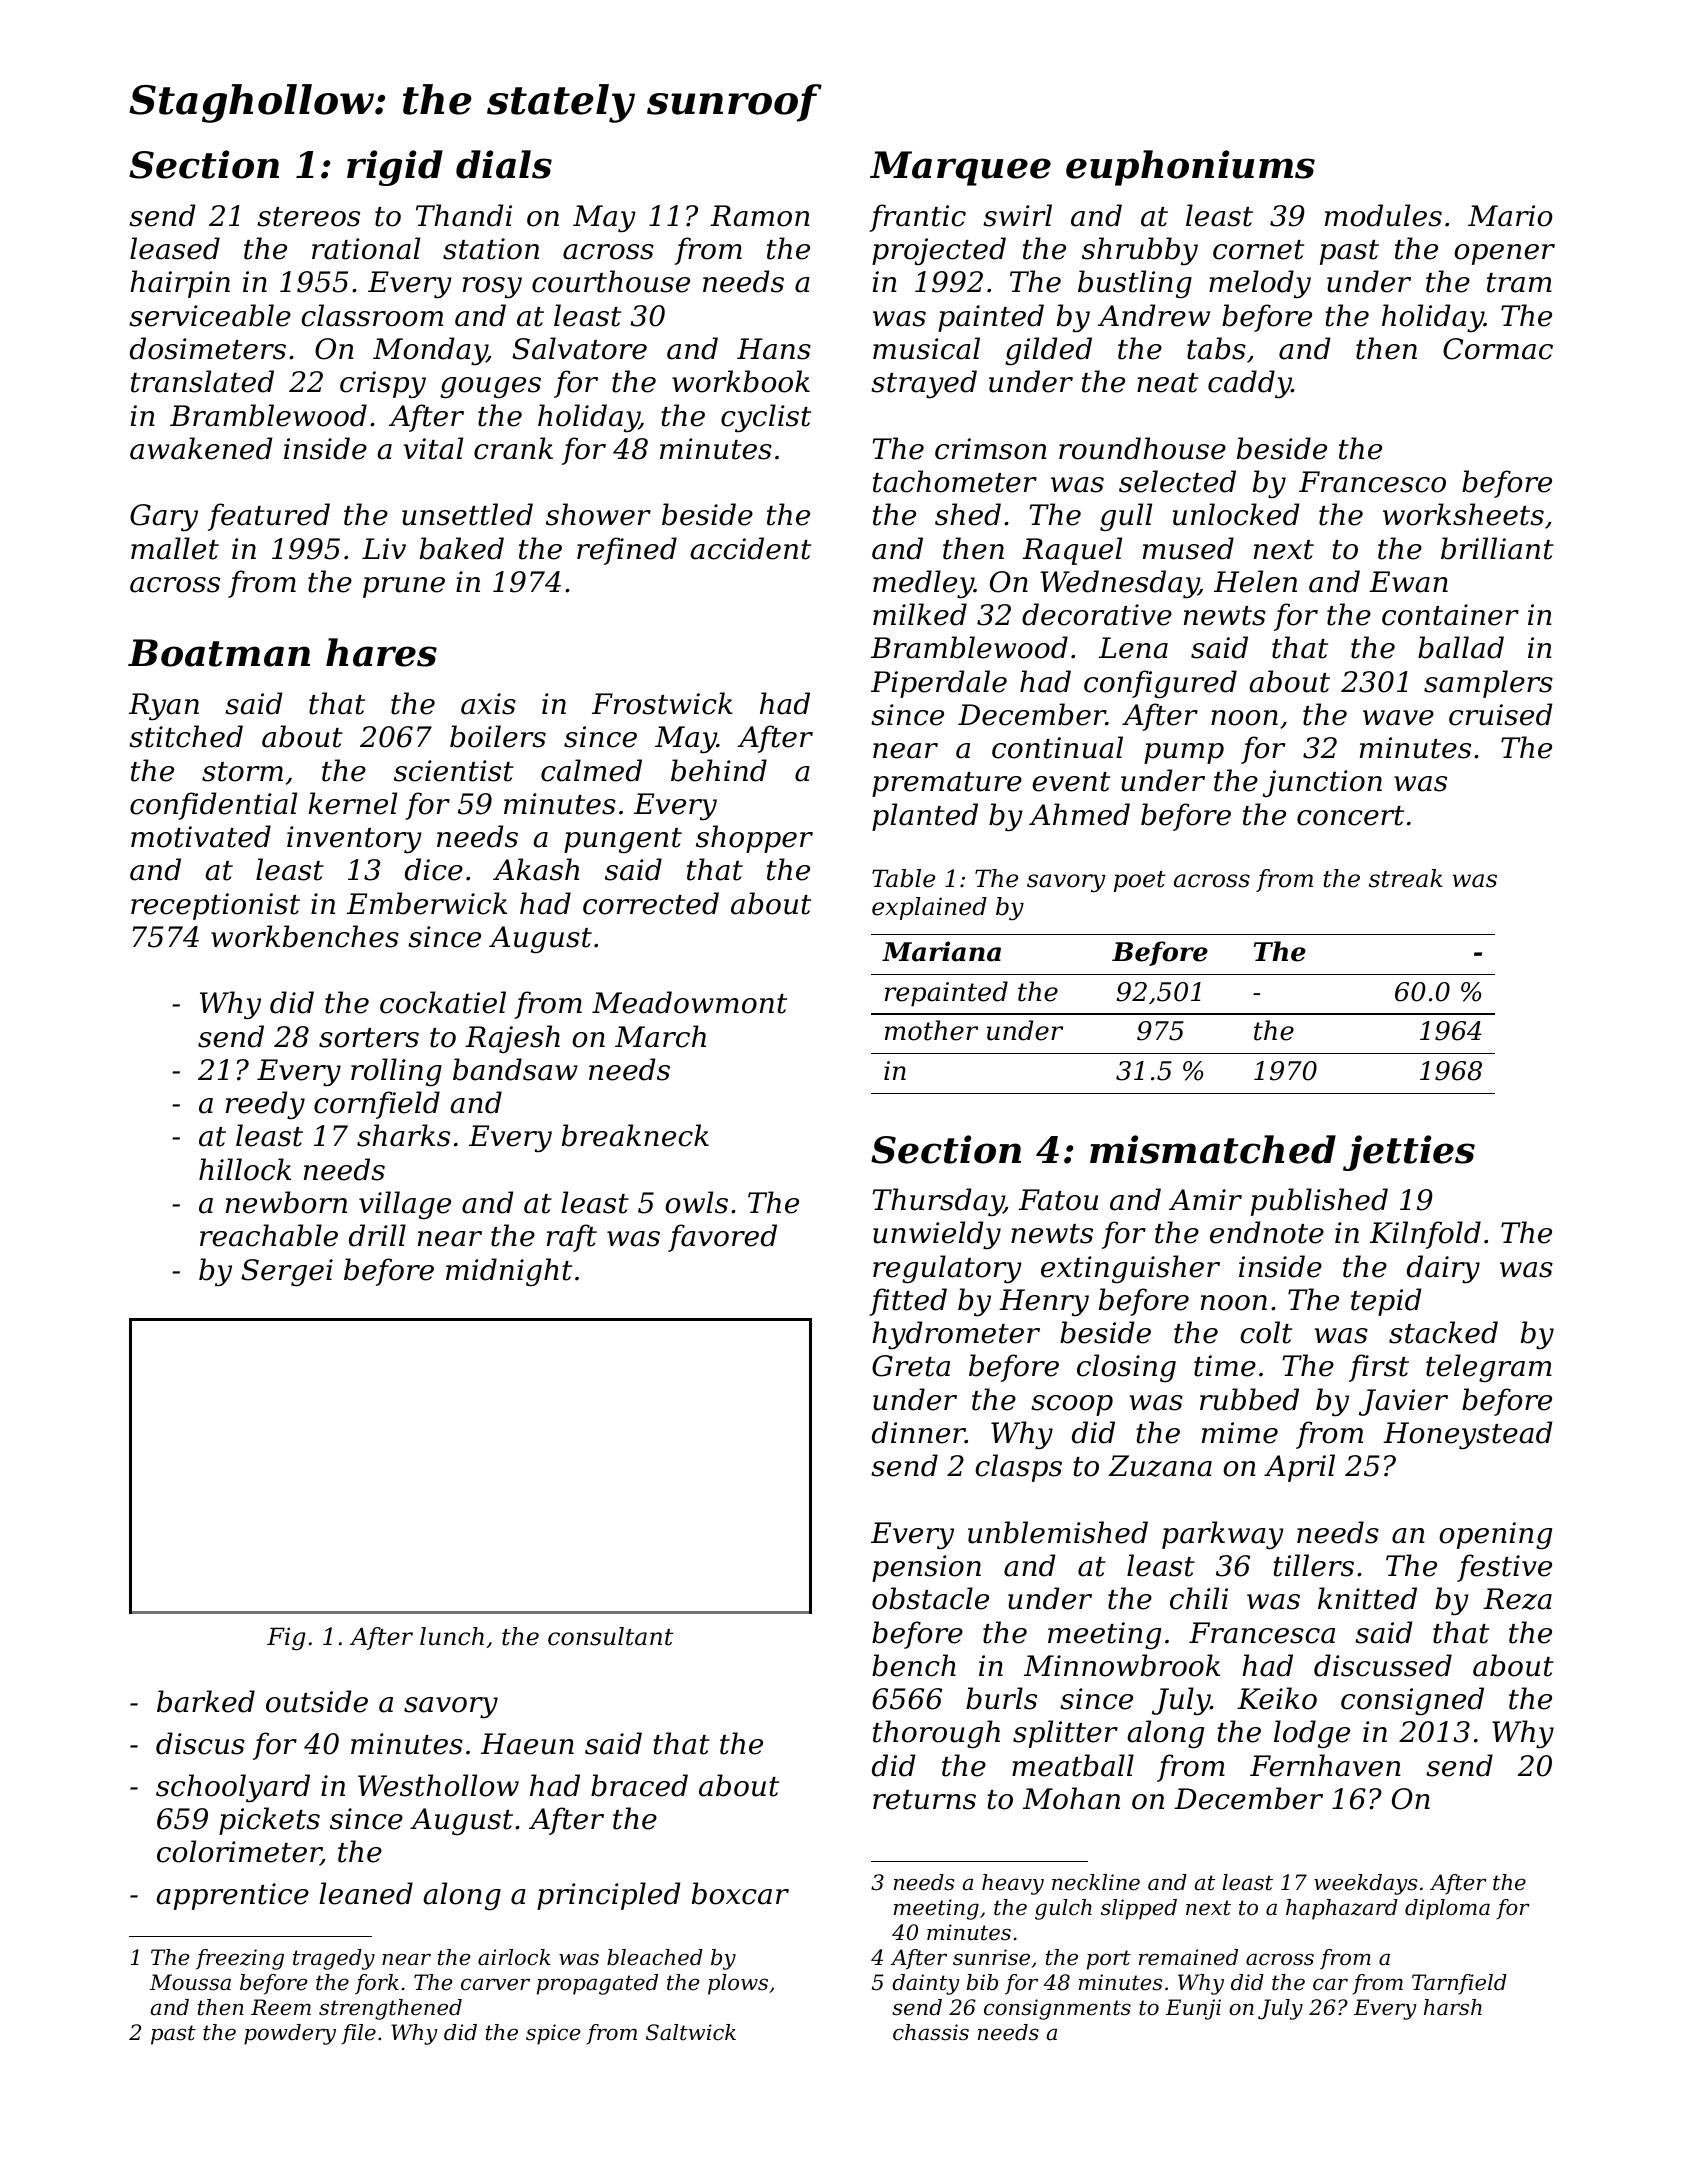 This image has width=1683, height=2178. I want to click on Saltwick, so click(691, 2032).
